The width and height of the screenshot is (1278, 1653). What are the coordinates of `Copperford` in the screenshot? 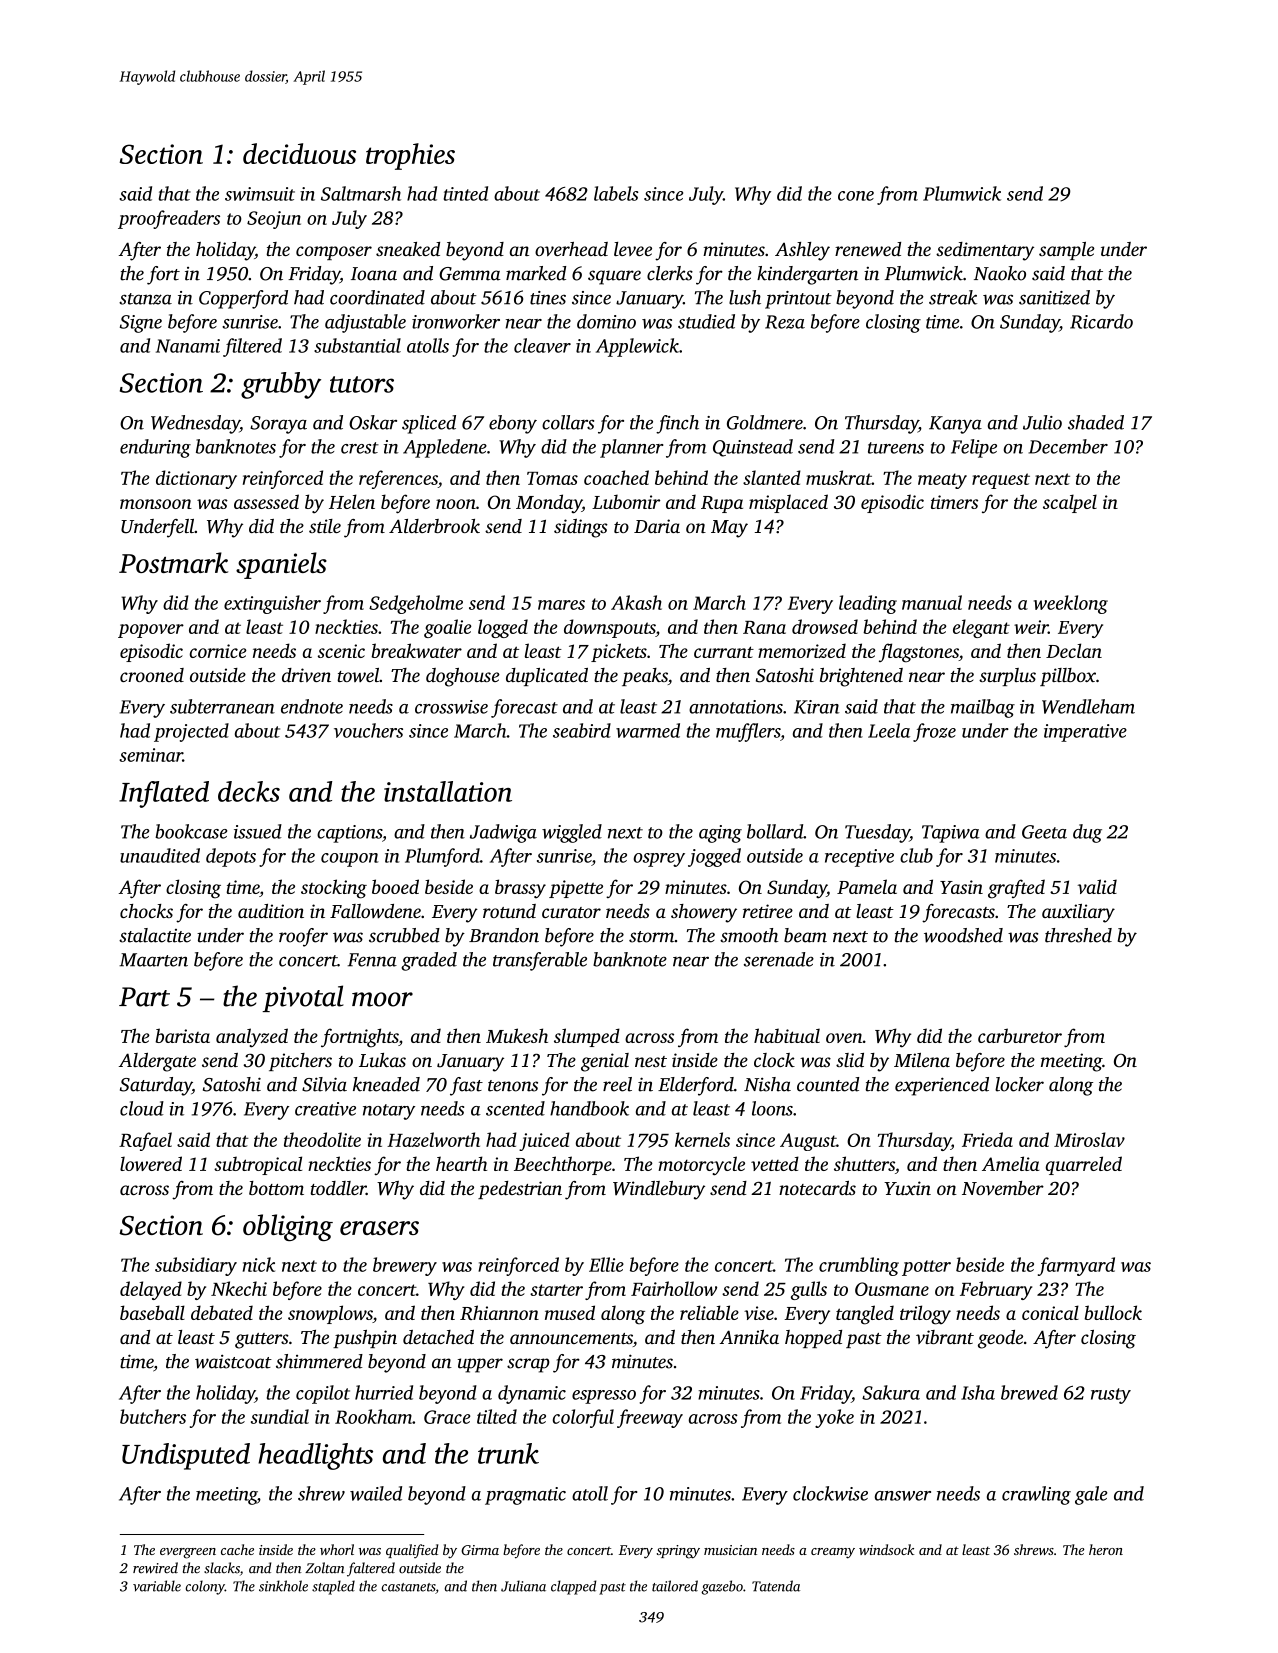 It's located at (243, 299).
